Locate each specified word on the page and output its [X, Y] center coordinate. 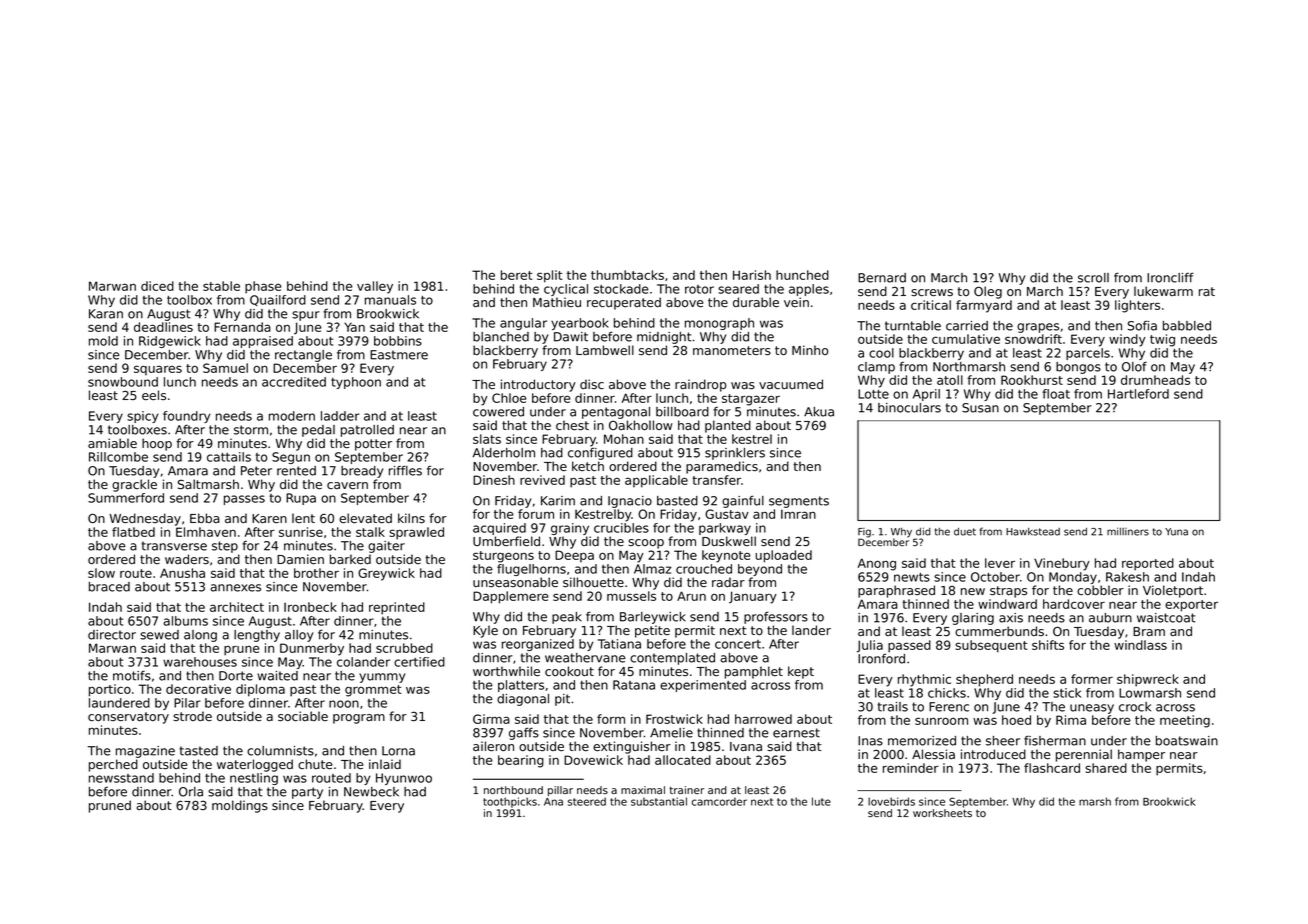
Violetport [1173, 591]
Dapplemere [510, 597]
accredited [294, 382]
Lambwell [605, 350]
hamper [1141, 755]
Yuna [1176, 532]
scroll [1093, 278]
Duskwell [729, 541]
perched [113, 765]
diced [157, 286]
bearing [521, 761]
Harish [752, 275]
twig [1162, 340]
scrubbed [404, 648]
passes [244, 500]
